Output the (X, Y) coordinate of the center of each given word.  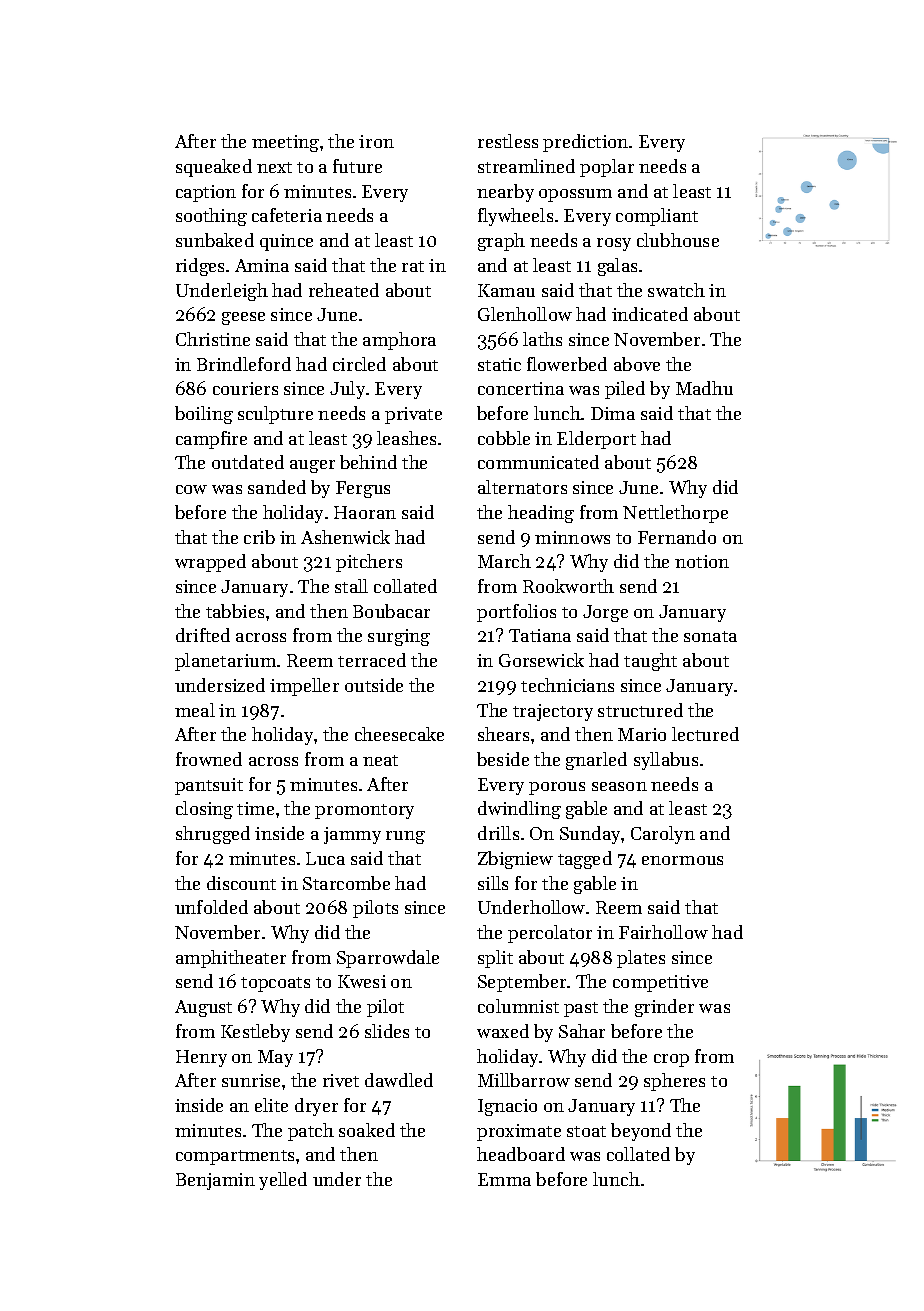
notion (702, 561)
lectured (705, 734)
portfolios (516, 613)
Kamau (506, 290)
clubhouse (678, 240)
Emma (504, 1179)
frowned (209, 759)
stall (351, 586)
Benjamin (215, 1181)
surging (399, 637)
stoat (586, 1131)
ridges (200, 267)
